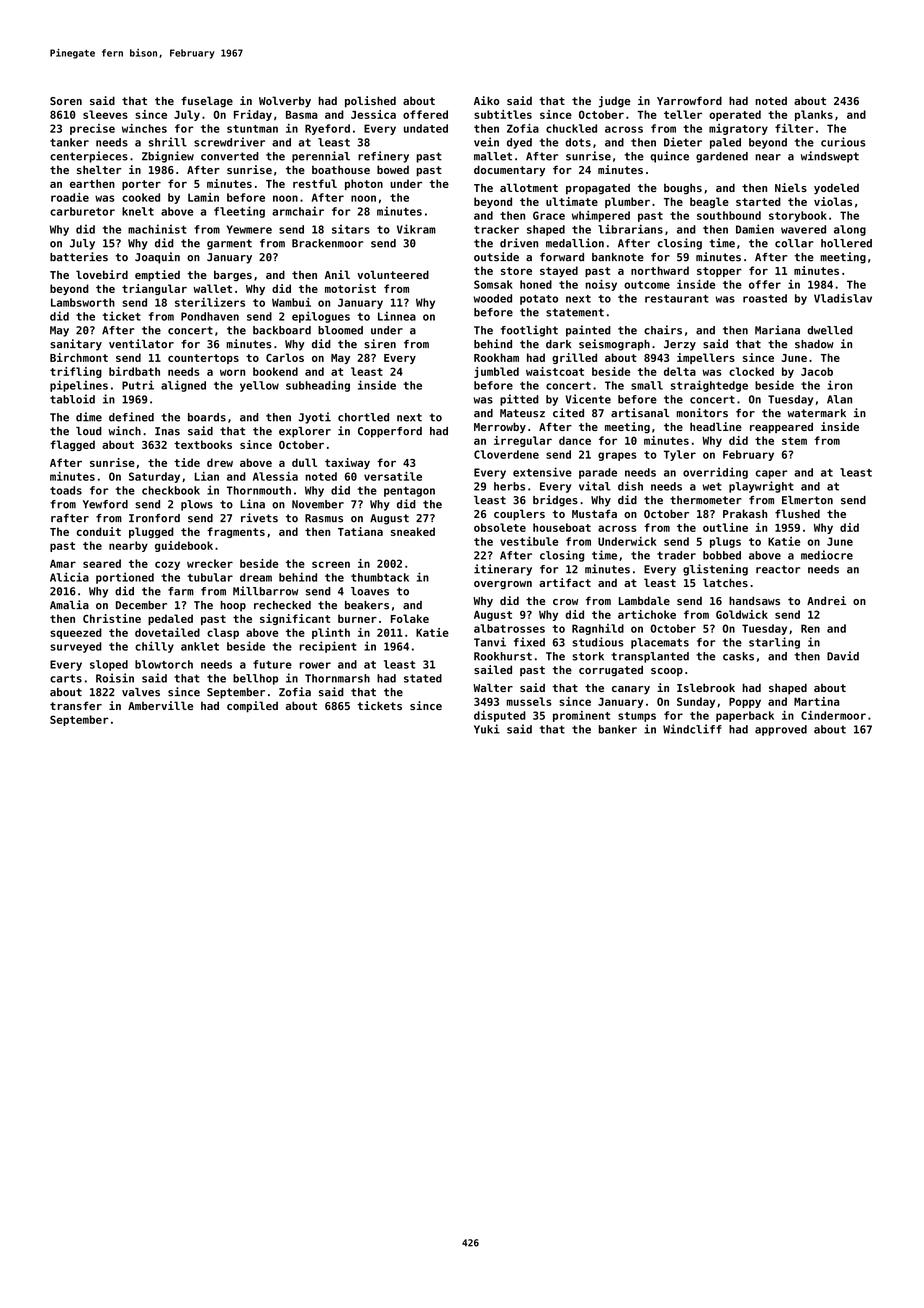 The width and height of the screenshot is (924, 1308). What do you see at coordinates (738, 129) in the screenshot?
I see `migratory` at bounding box center [738, 129].
